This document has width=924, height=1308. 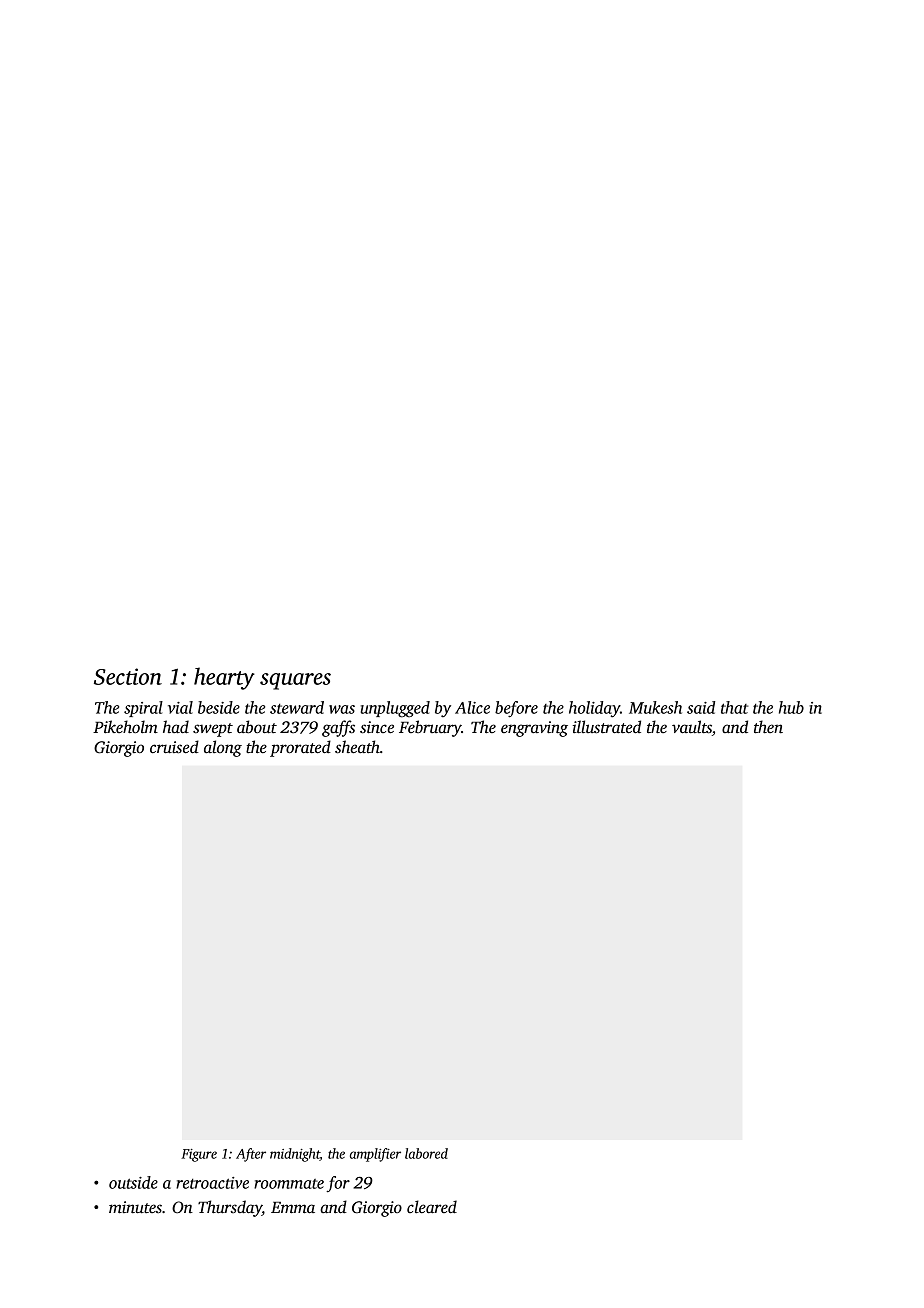 I want to click on then, so click(x=768, y=727).
